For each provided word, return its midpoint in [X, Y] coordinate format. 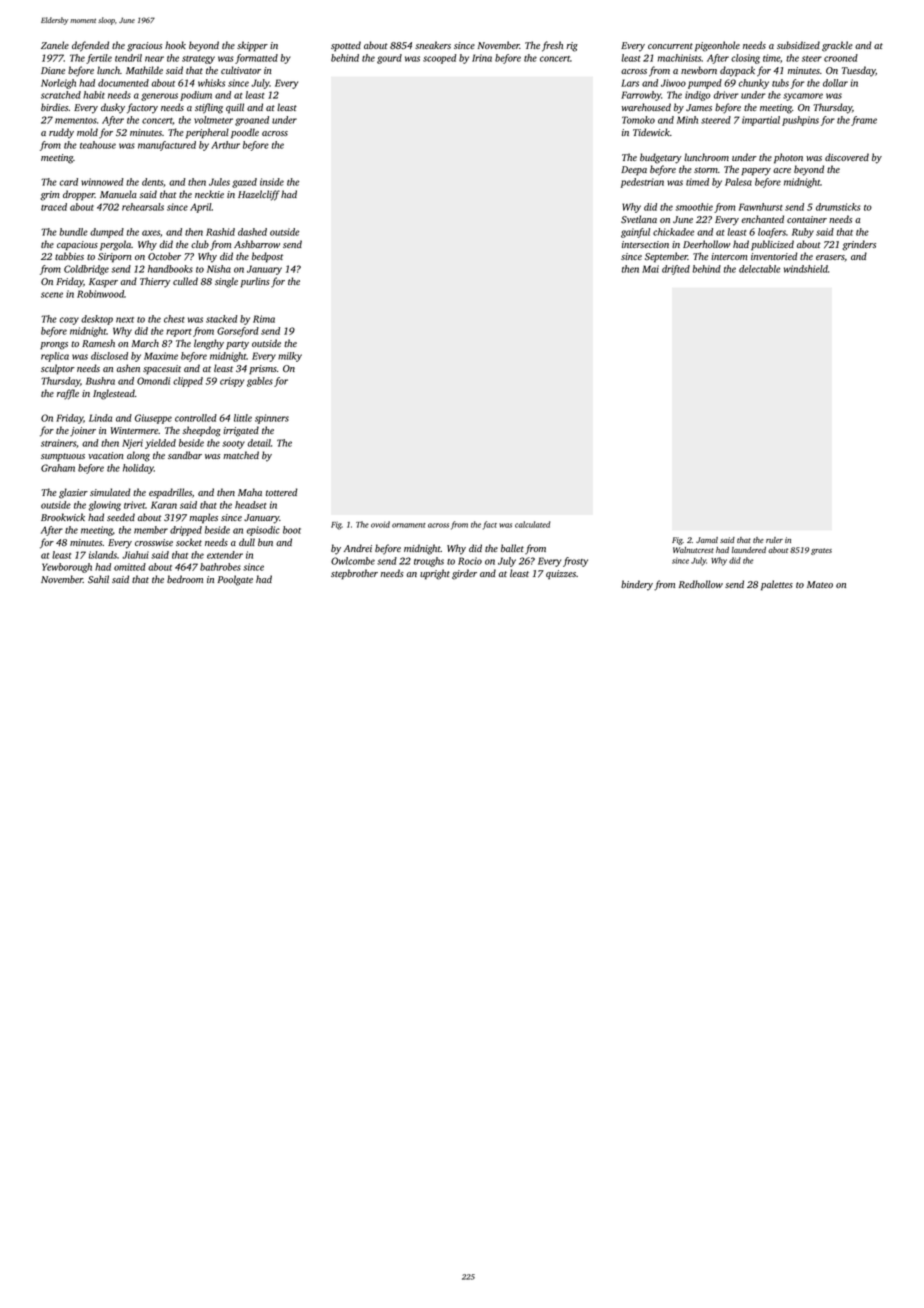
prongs [54, 346]
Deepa [634, 171]
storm [706, 170]
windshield [806, 269]
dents [152, 182]
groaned [252, 121]
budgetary [661, 158]
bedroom [185, 579]
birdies [55, 107]
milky [290, 357]
